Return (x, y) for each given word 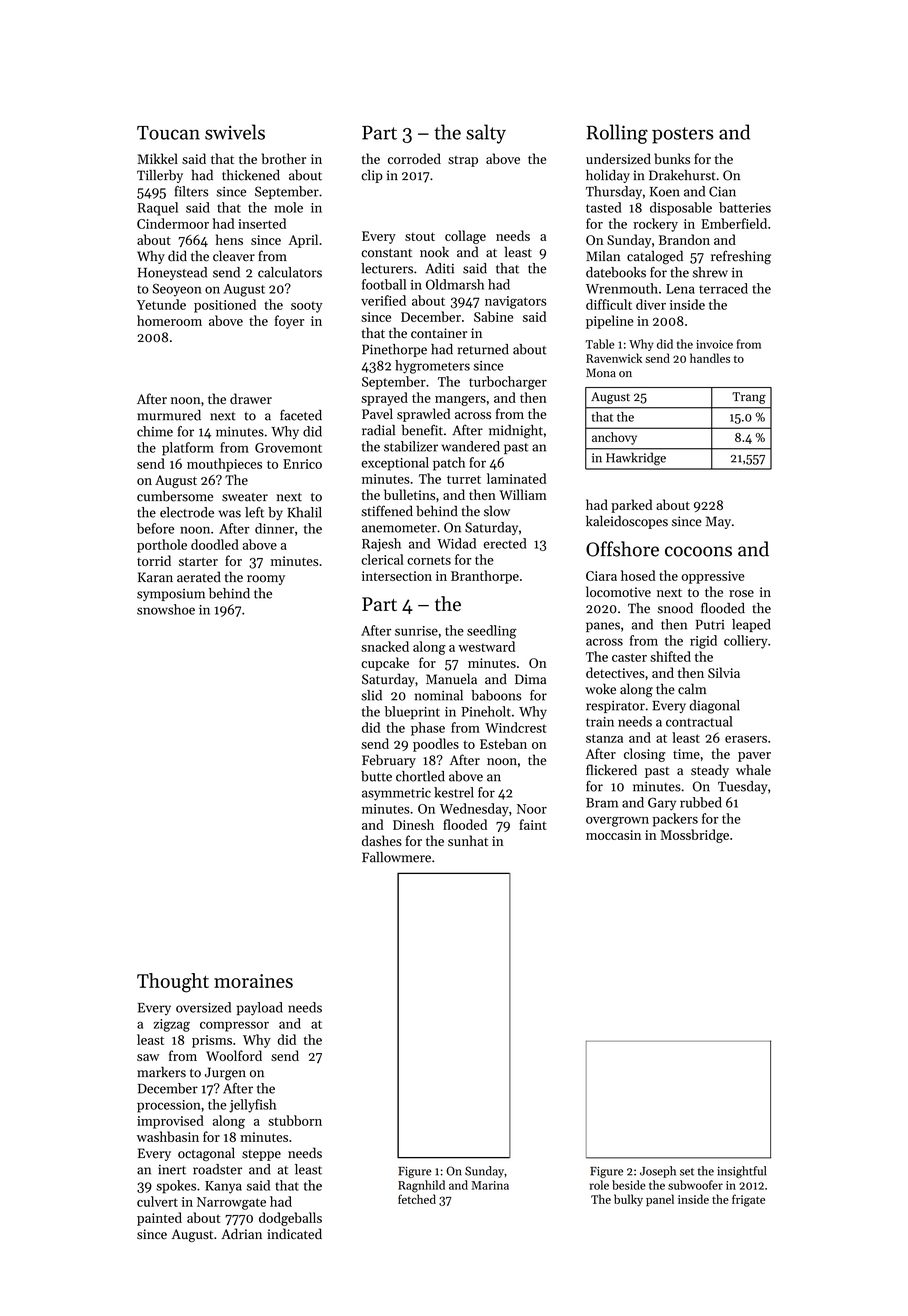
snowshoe (166, 609)
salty (486, 134)
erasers (746, 739)
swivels (235, 132)
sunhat (468, 840)
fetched (417, 1199)
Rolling (617, 134)
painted (159, 1219)
